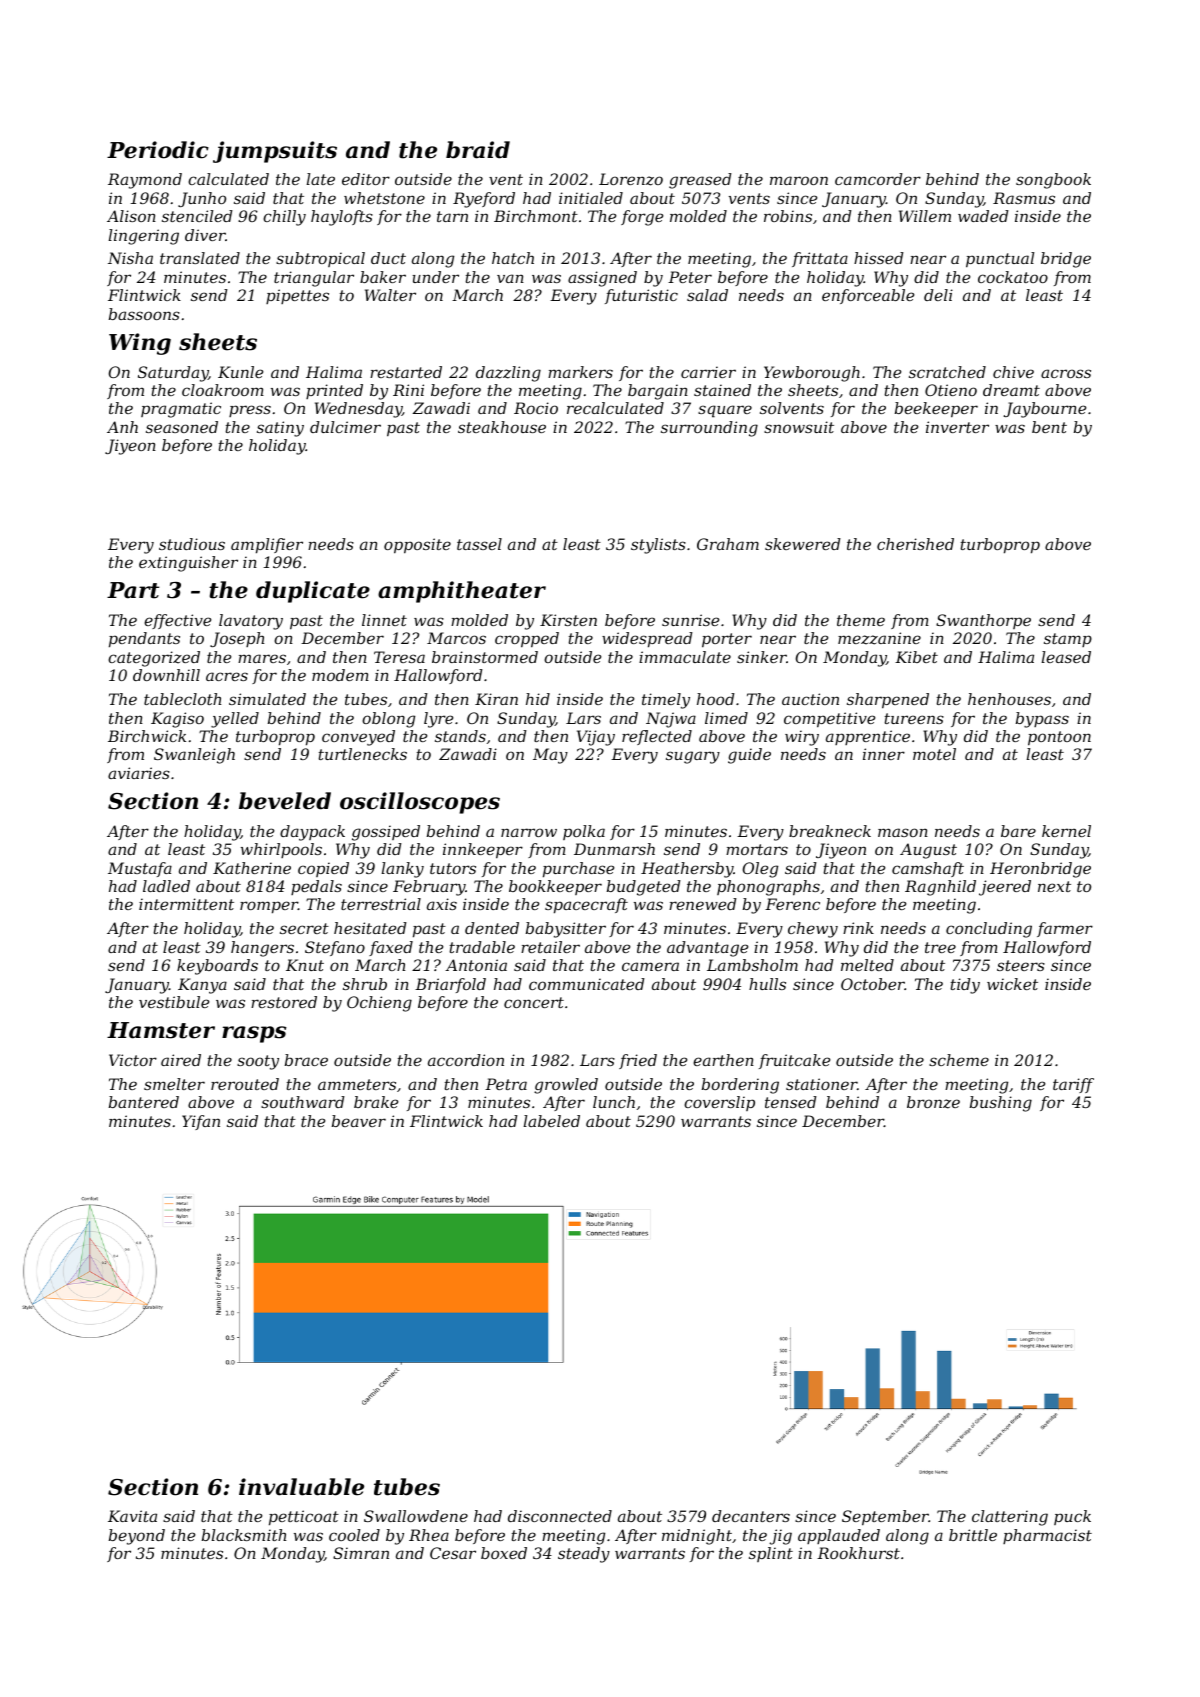 Image resolution: width=1200 pixels, height=1697 pixels. What do you see at coordinates (137, 1537) in the page?
I see `beyond` at bounding box center [137, 1537].
